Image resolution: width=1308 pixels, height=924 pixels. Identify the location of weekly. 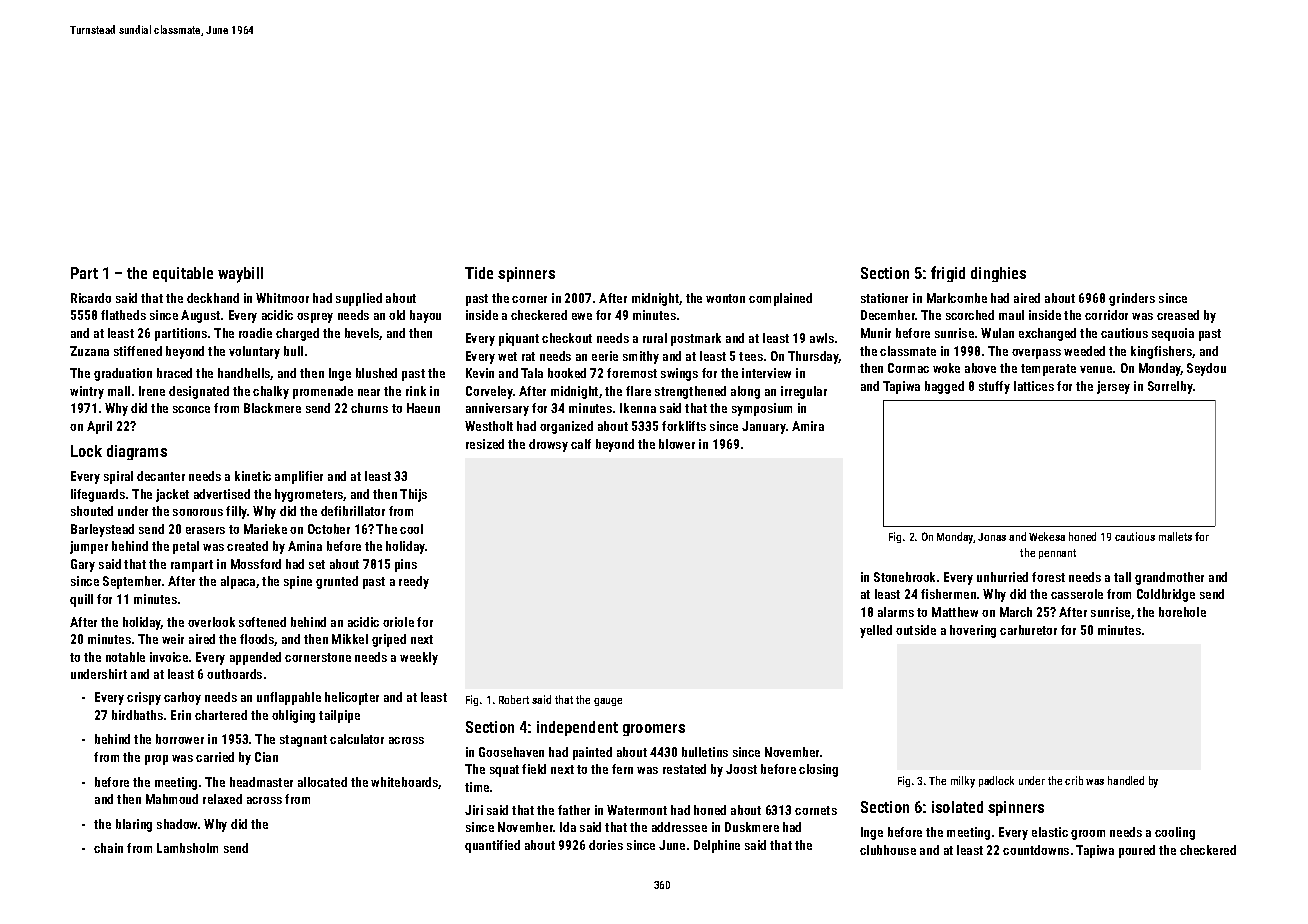
(419, 658).
